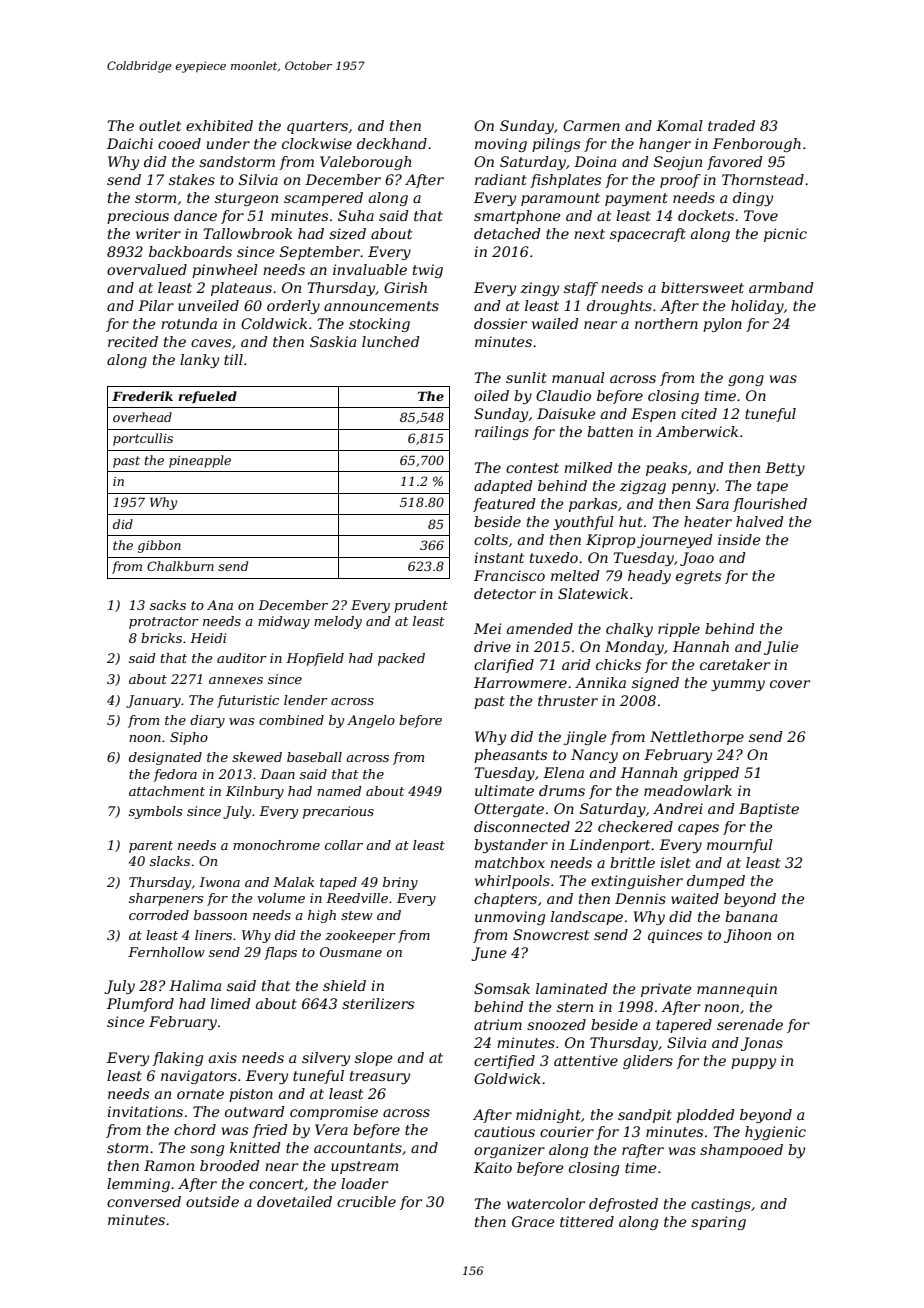  What do you see at coordinates (504, 505) in the screenshot?
I see `featured` at bounding box center [504, 505].
